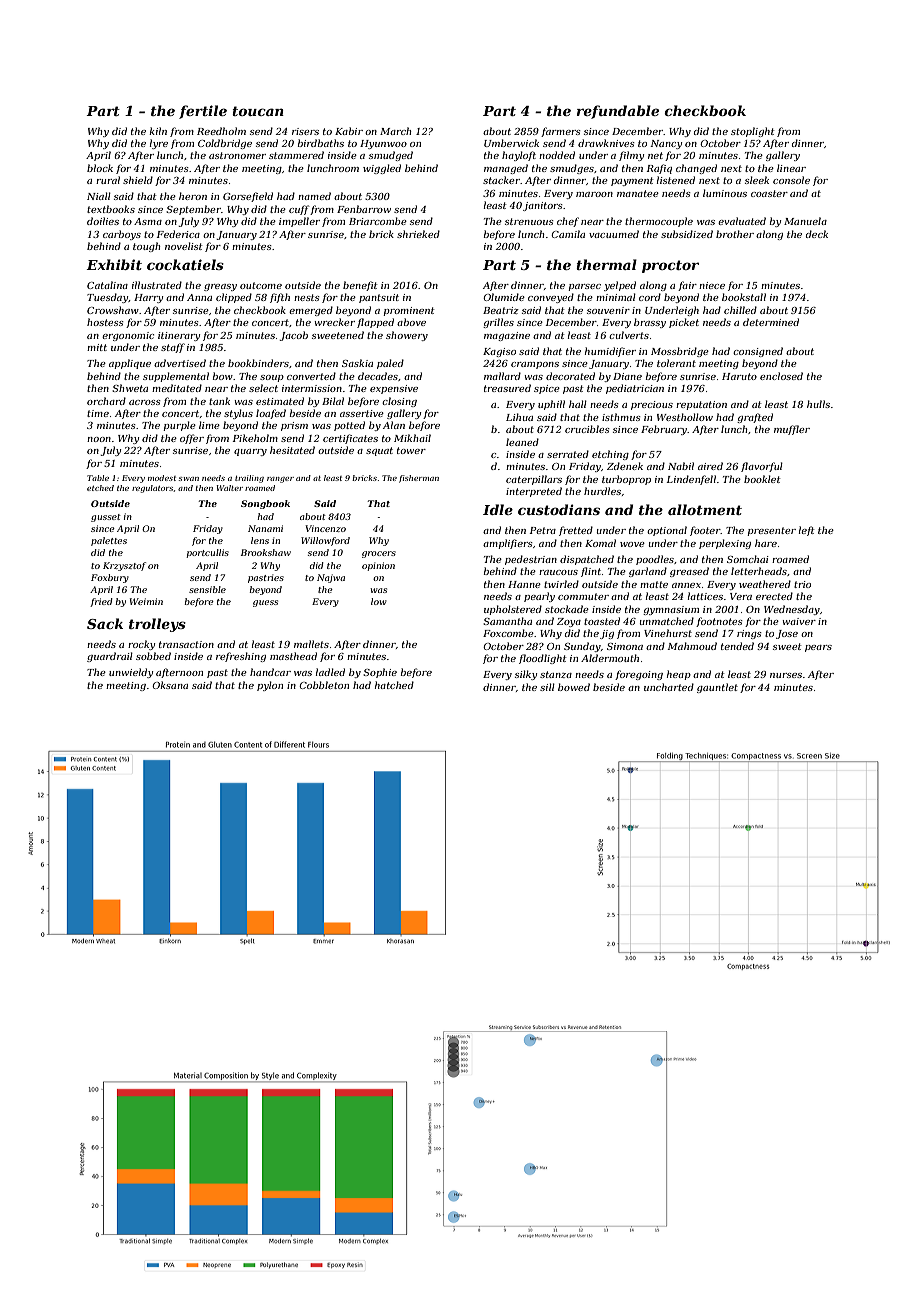 The width and height of the page is (924, 1308). I want to click on deck, so click(817, 234).
